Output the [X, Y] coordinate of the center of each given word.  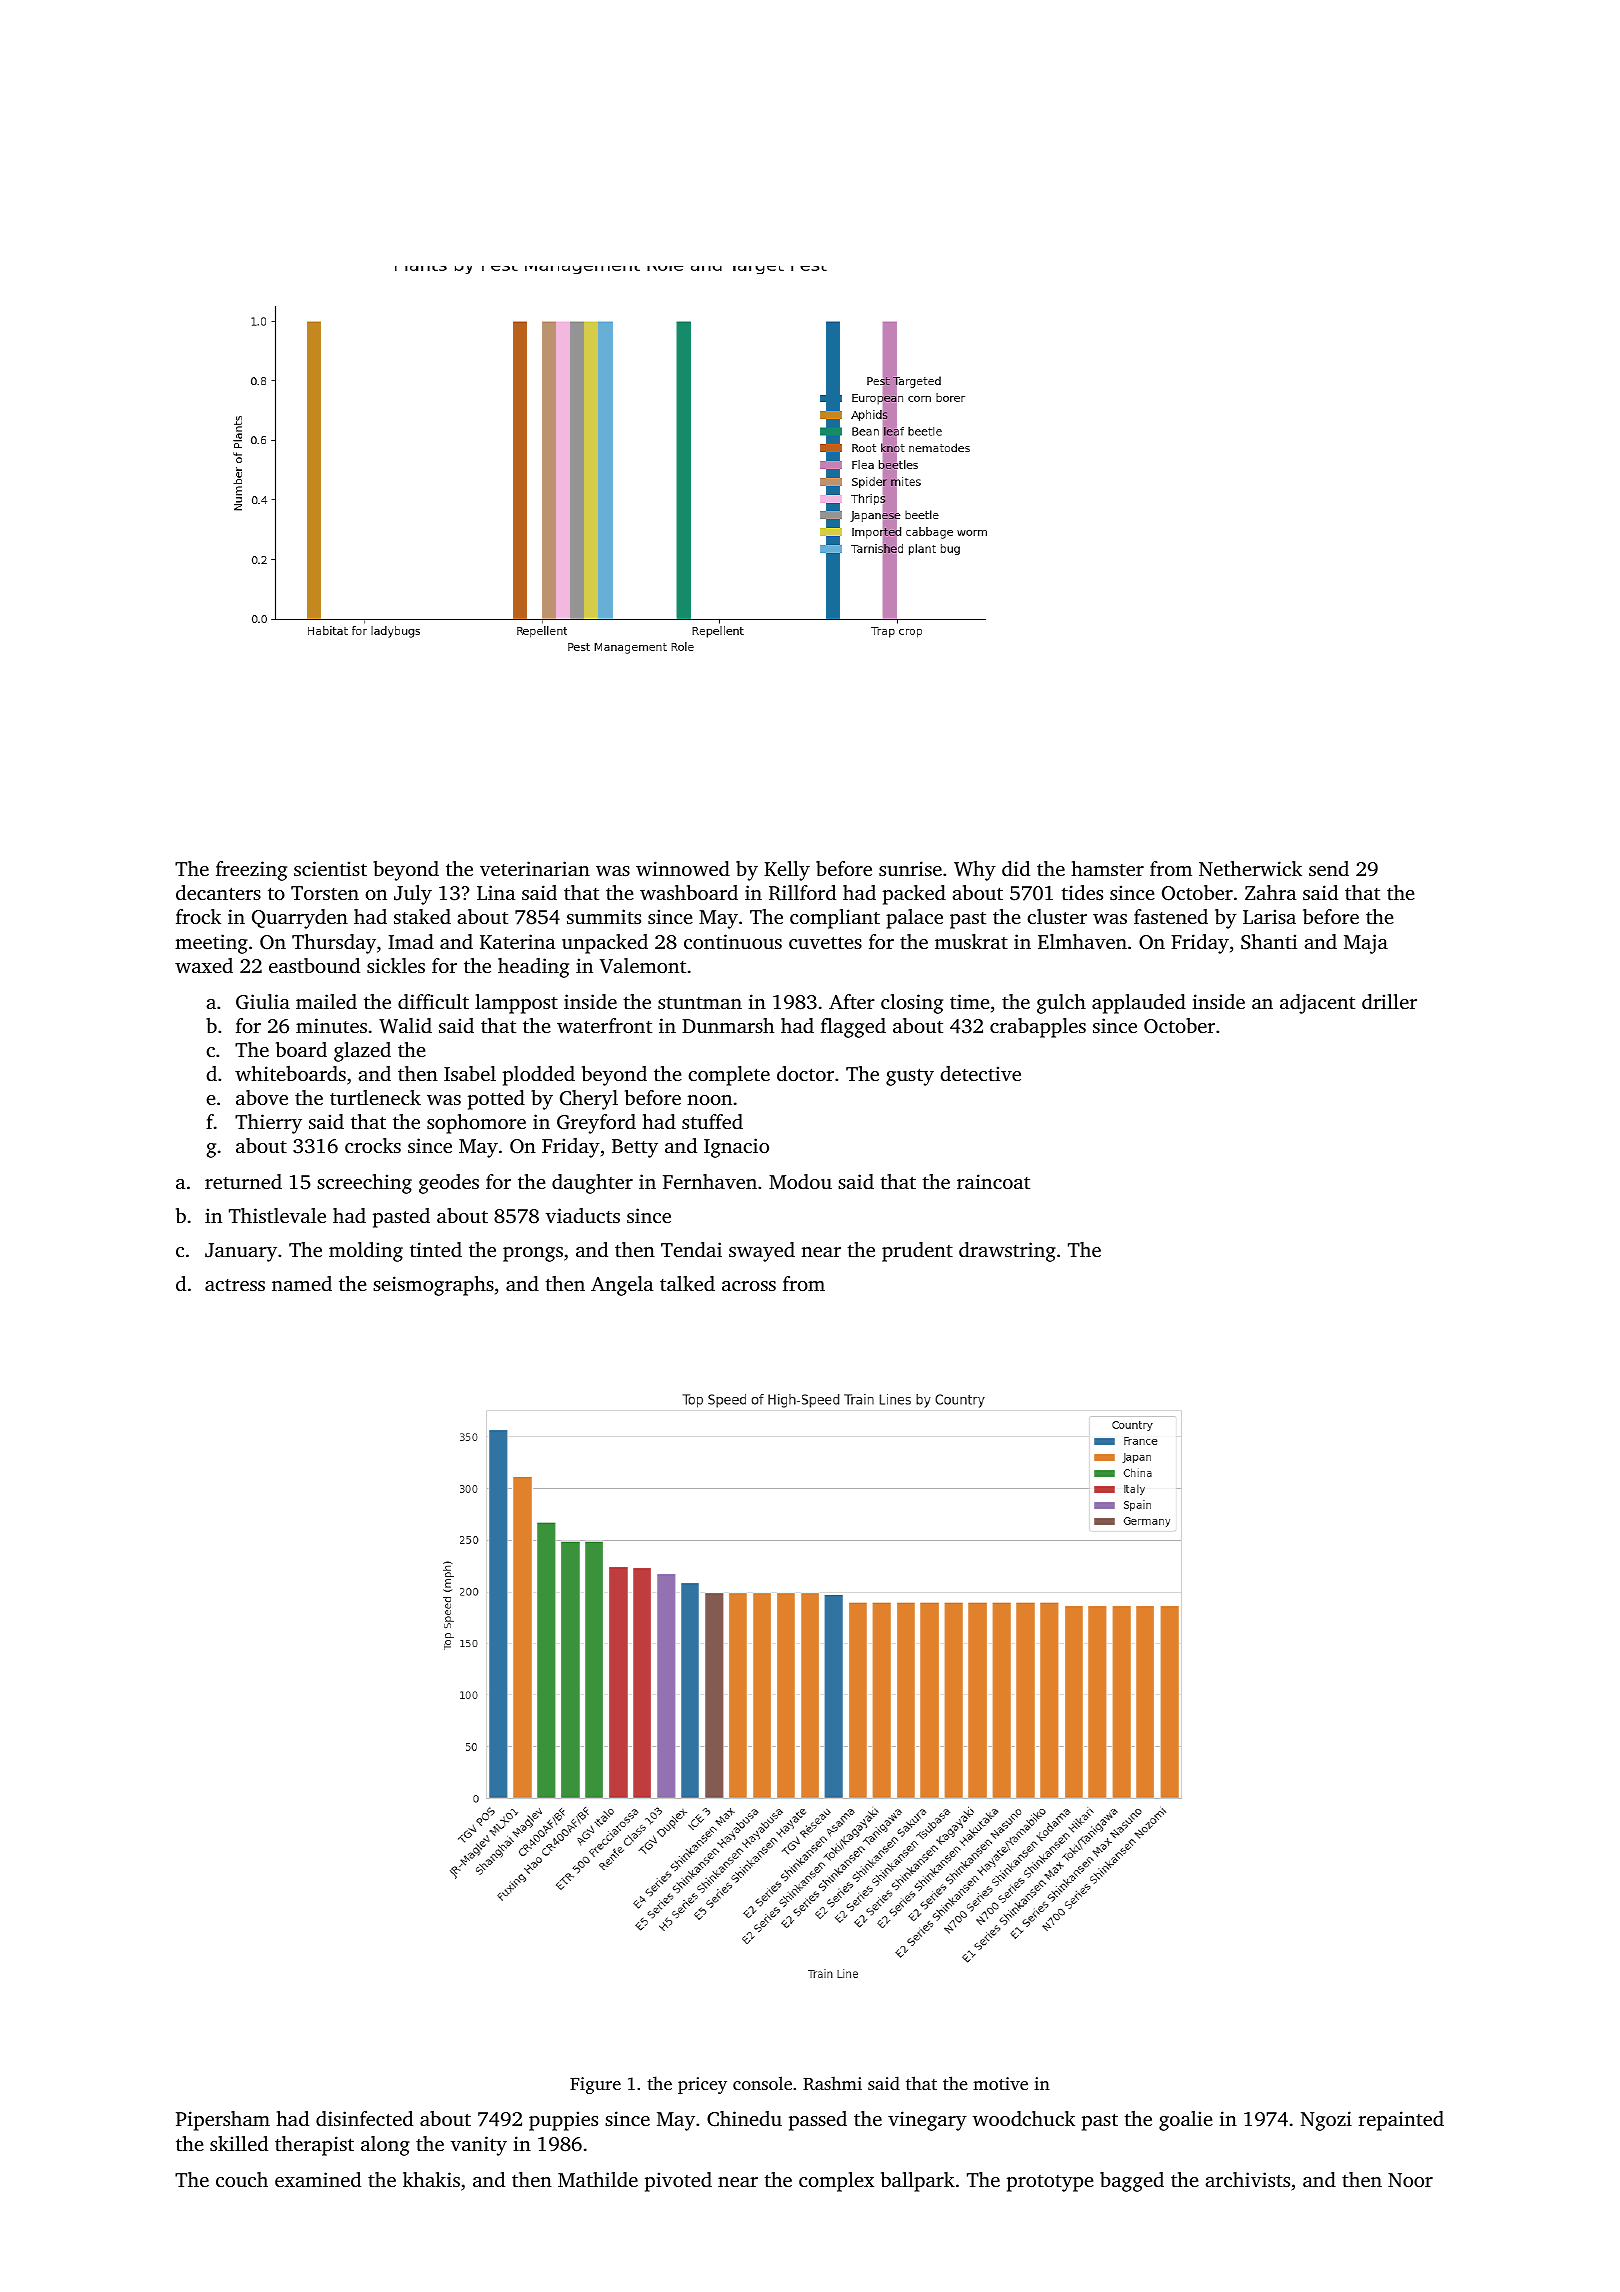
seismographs [433, 1286]
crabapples [1038, 1028]
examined [318, 2179]
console [762, 2083]
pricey [702, 2085]
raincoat [993, 1181]
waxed [204, 965]
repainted [1401, 2121]
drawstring [1007, 1252]
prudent [917, 1252]
